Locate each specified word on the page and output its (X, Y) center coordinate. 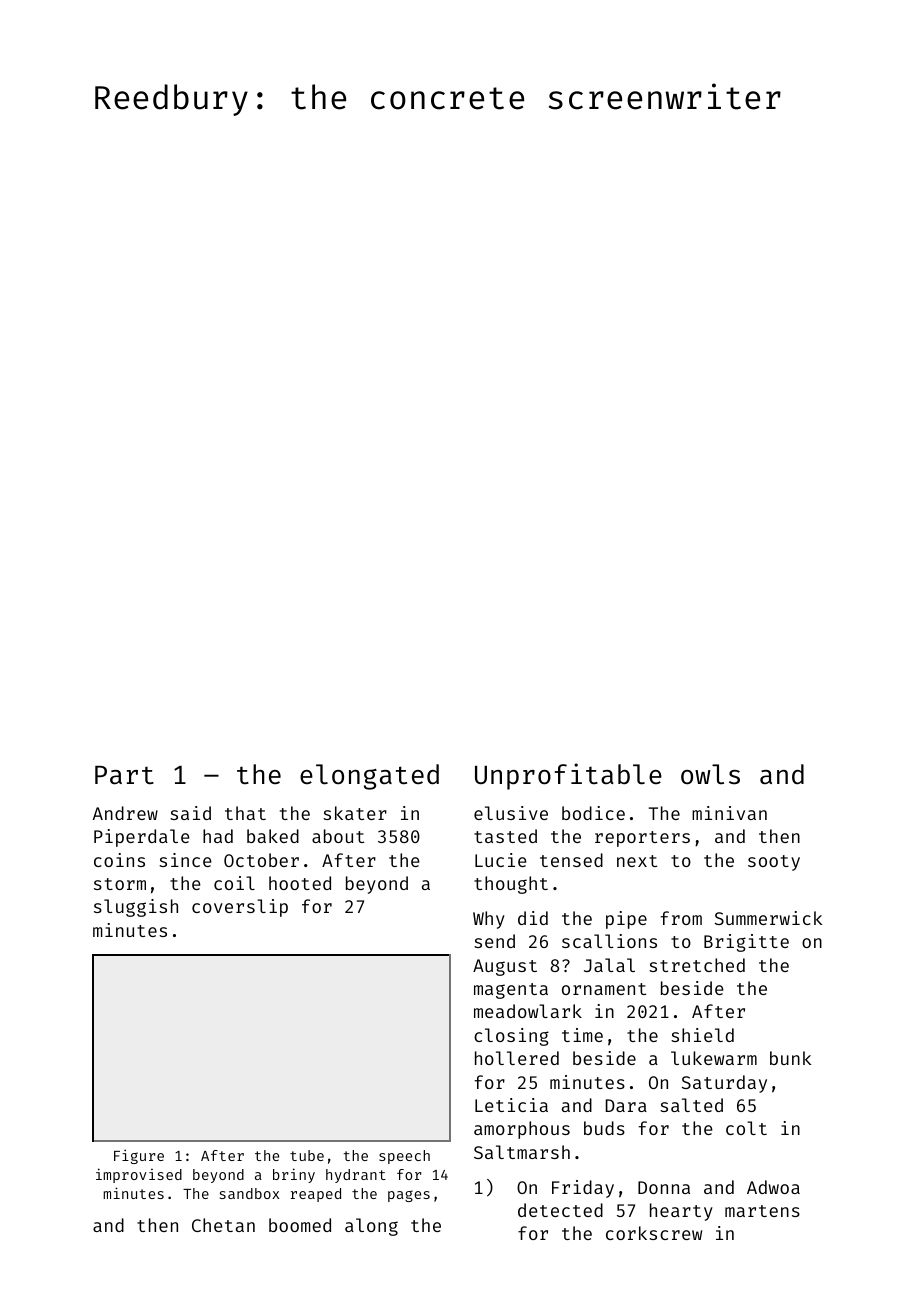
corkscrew (654, 1233)
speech (404, 1157)
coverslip (240, 908)
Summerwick (768, 918)
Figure (139, 1156)
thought (511, 885)
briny (294, 1175)
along (371, 1227)
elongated (369, 777)
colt (746, 1128)
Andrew (125, 813)
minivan (729, 813)
